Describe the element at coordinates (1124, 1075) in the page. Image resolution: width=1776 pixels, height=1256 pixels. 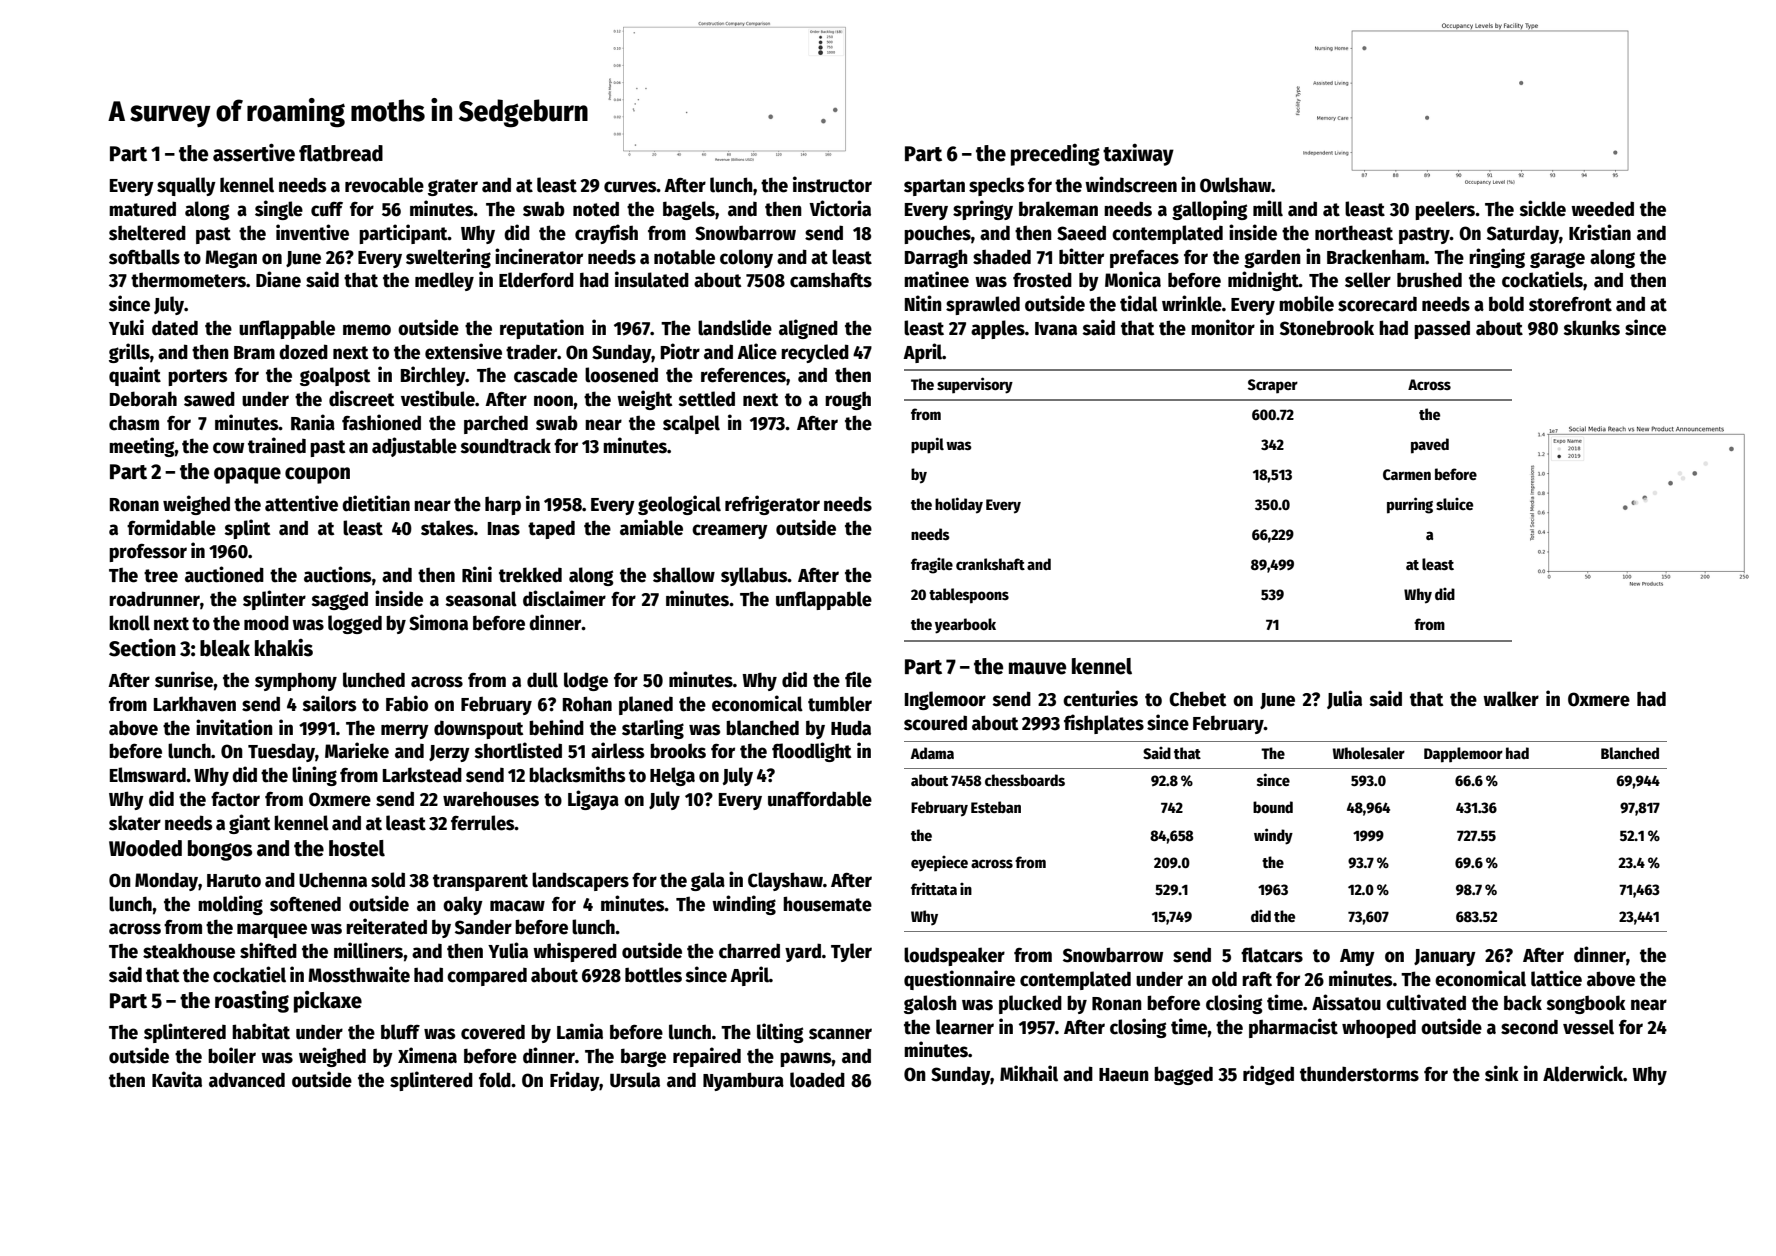
I see `Haeun` at that location.
